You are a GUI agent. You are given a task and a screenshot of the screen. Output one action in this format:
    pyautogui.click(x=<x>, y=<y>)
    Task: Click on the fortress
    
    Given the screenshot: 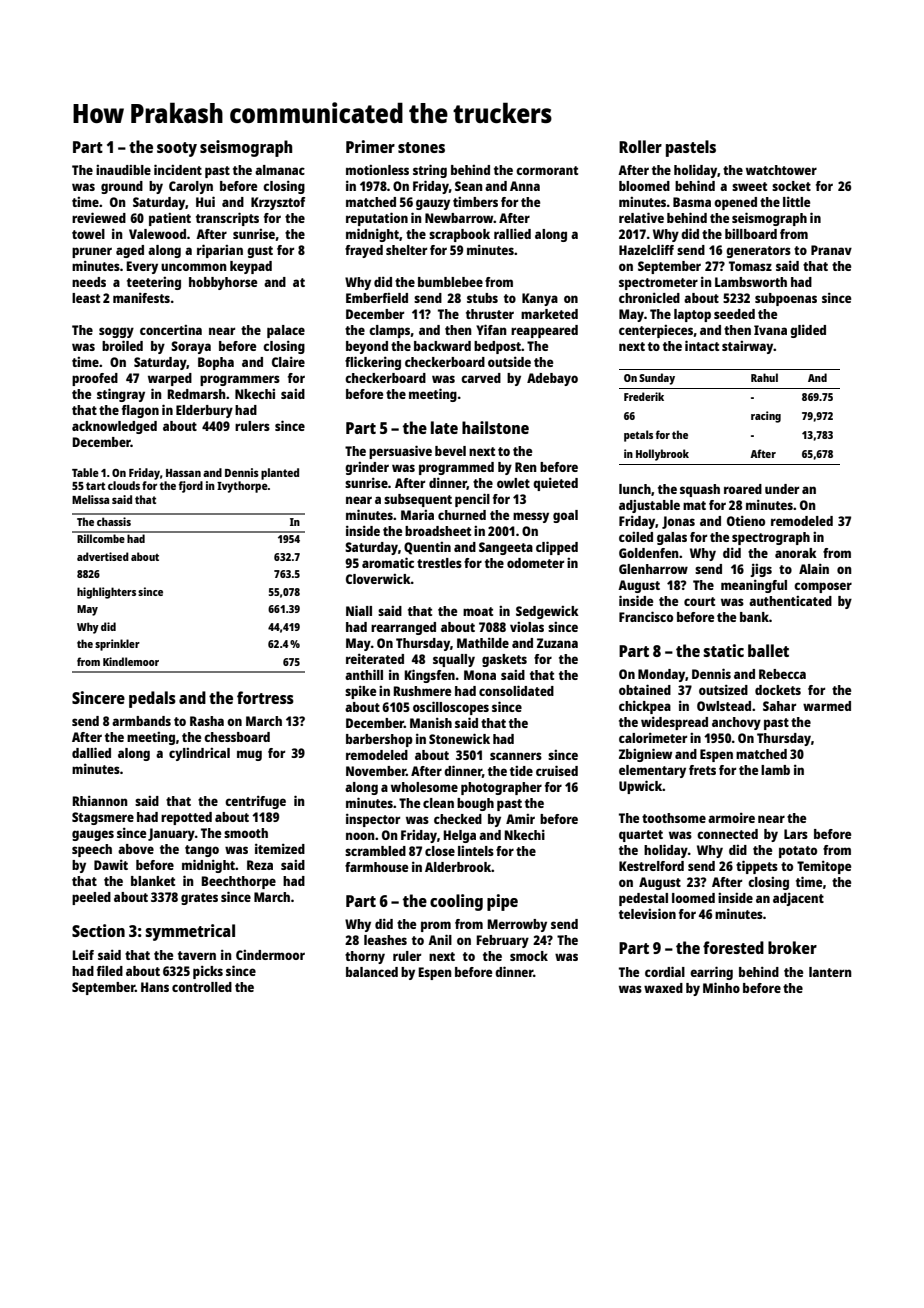 What is the action you would take?
    pyautogui.click(x=265, y=697)
